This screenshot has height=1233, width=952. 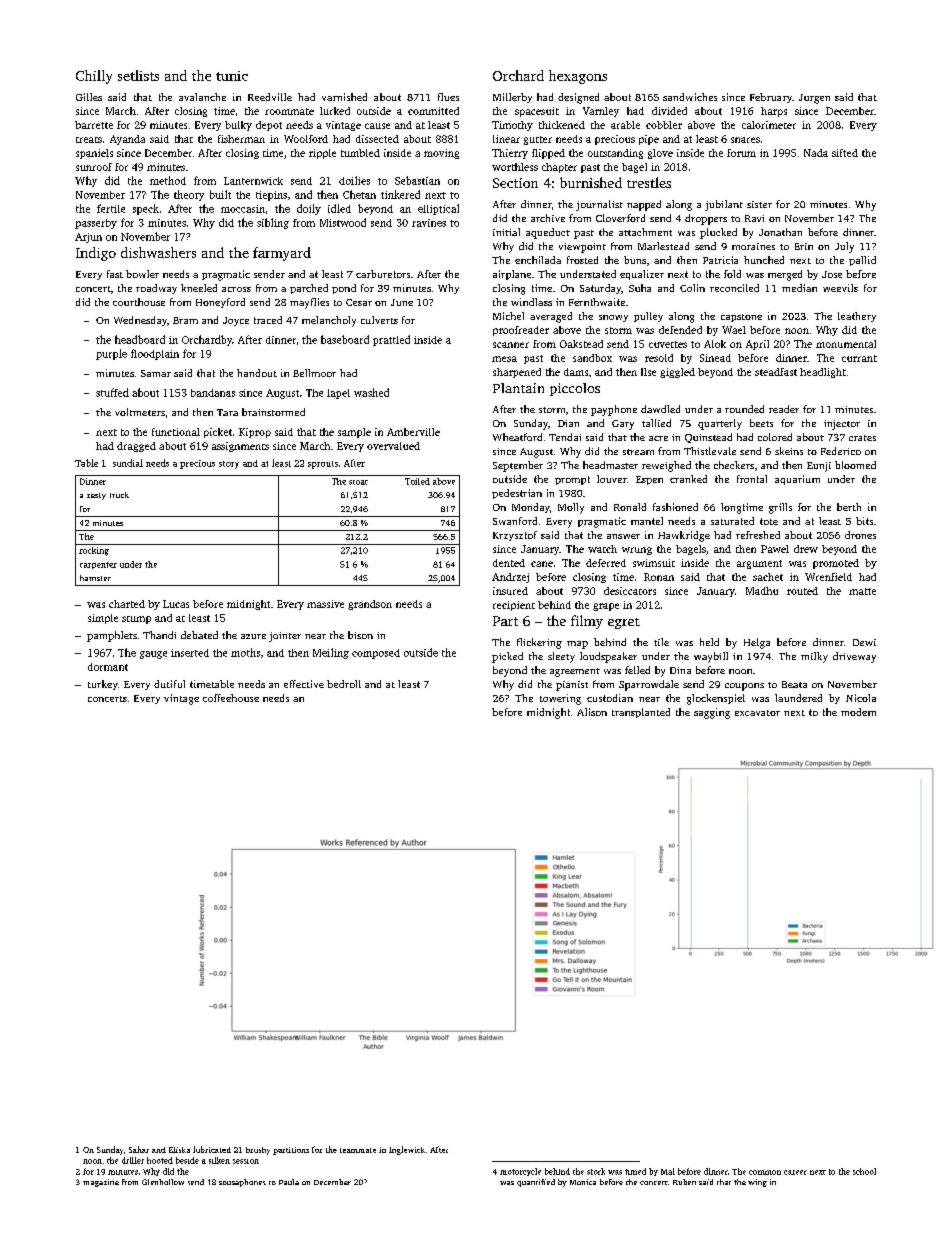 What do you see at coordinates (814, 99) in the screenshot?
I see `Jurgen` at bounding box center [814, 99].
